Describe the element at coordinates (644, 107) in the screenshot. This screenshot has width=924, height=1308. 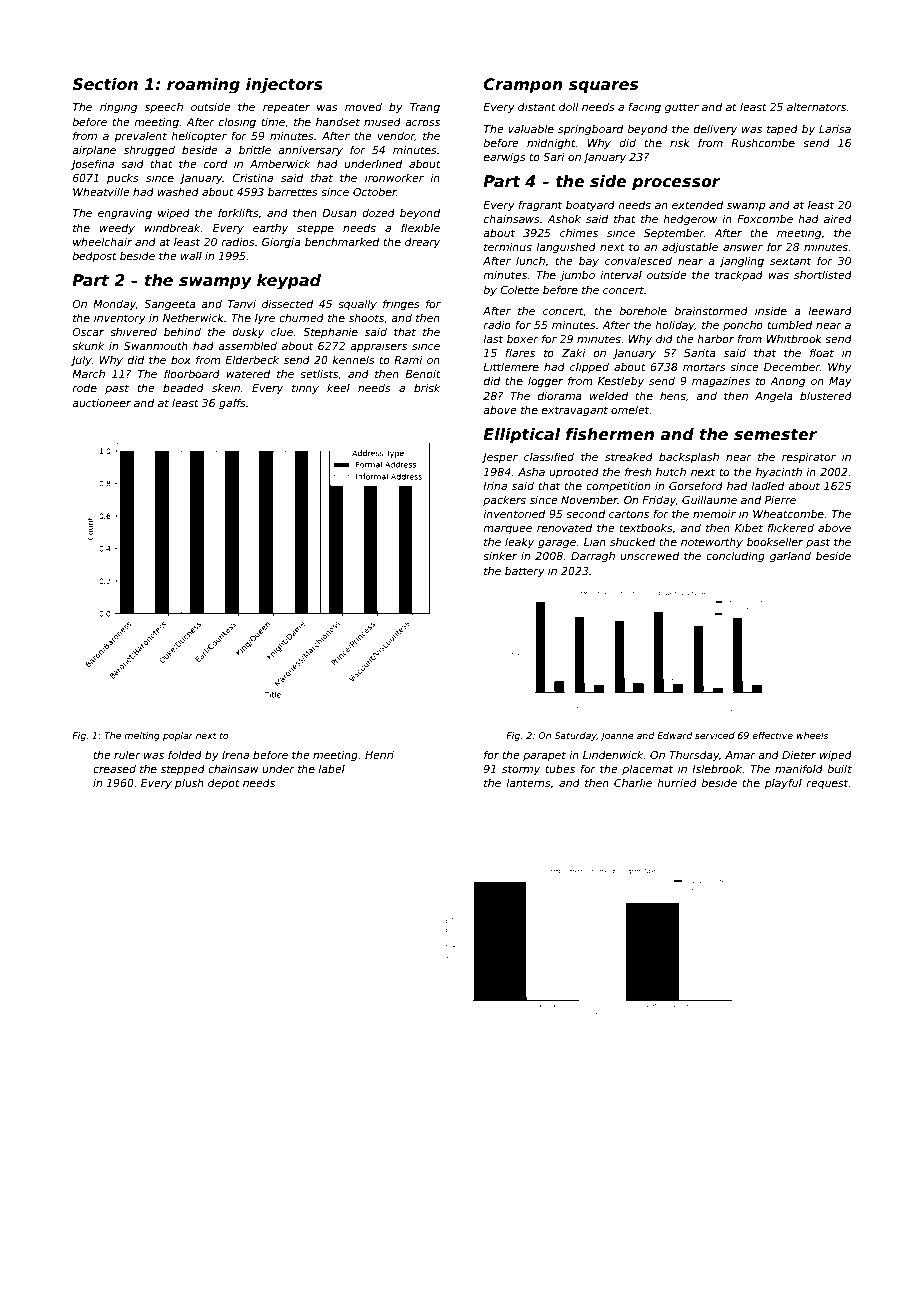
I see `facing` at that location.
